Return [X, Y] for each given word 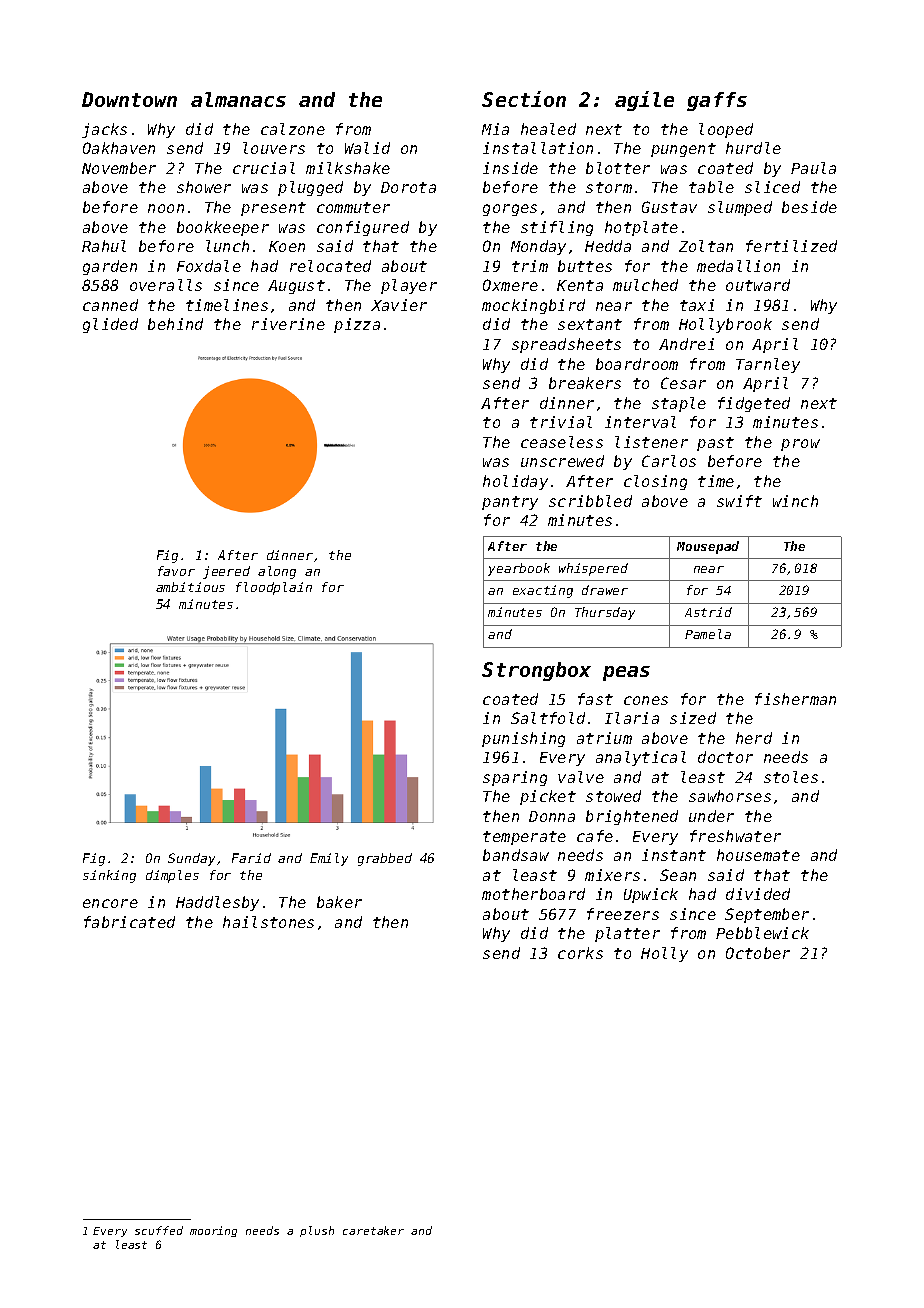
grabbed [385, 859]
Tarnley [768, 365]
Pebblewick [762, 933]
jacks [104, 130]
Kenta [580, 285]
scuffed [159, 1230]
